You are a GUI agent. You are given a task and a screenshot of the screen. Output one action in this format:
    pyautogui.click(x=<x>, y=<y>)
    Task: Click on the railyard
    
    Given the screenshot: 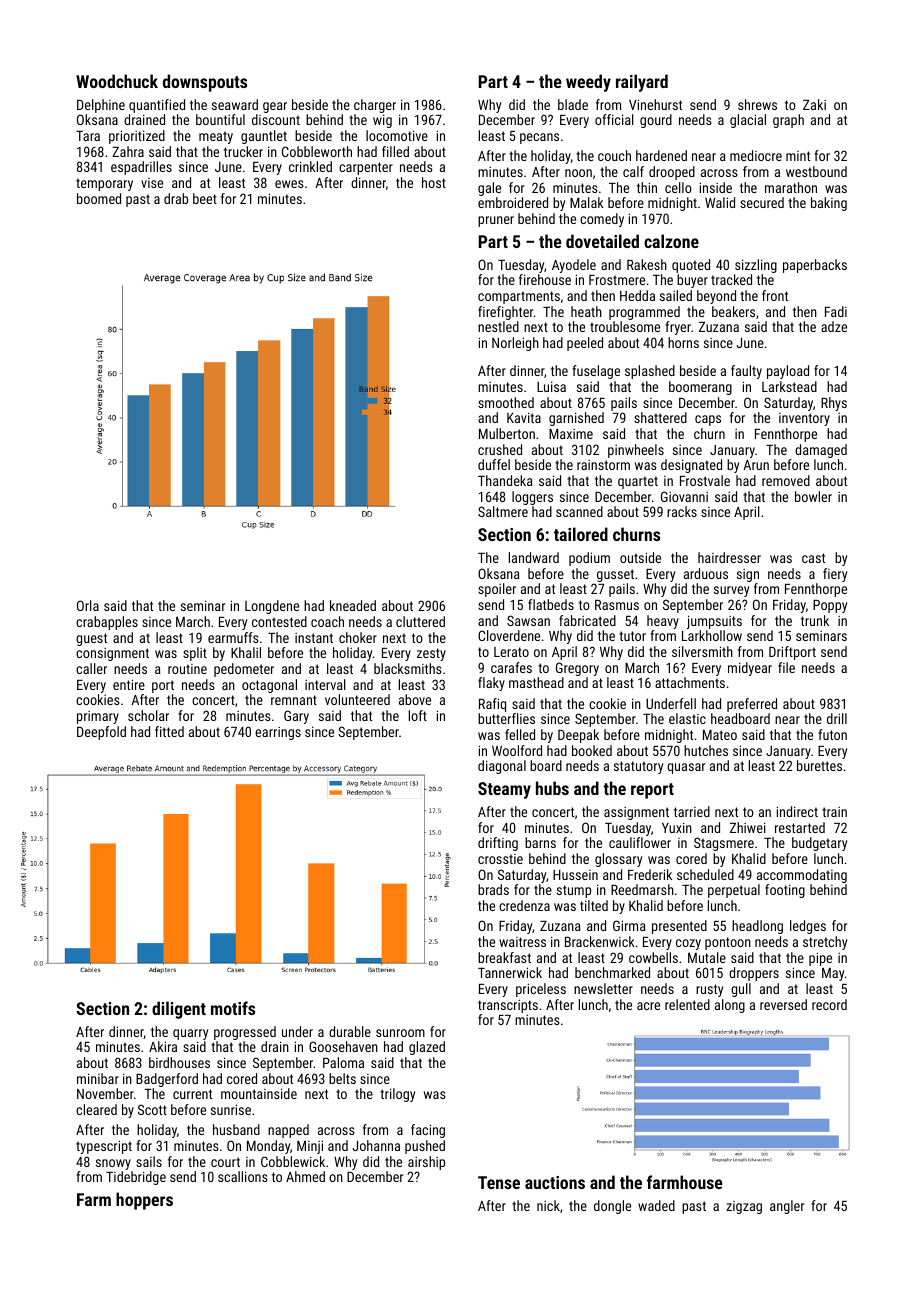 What is the action you would take?
    pyautogui.click(x=642, y=83)
